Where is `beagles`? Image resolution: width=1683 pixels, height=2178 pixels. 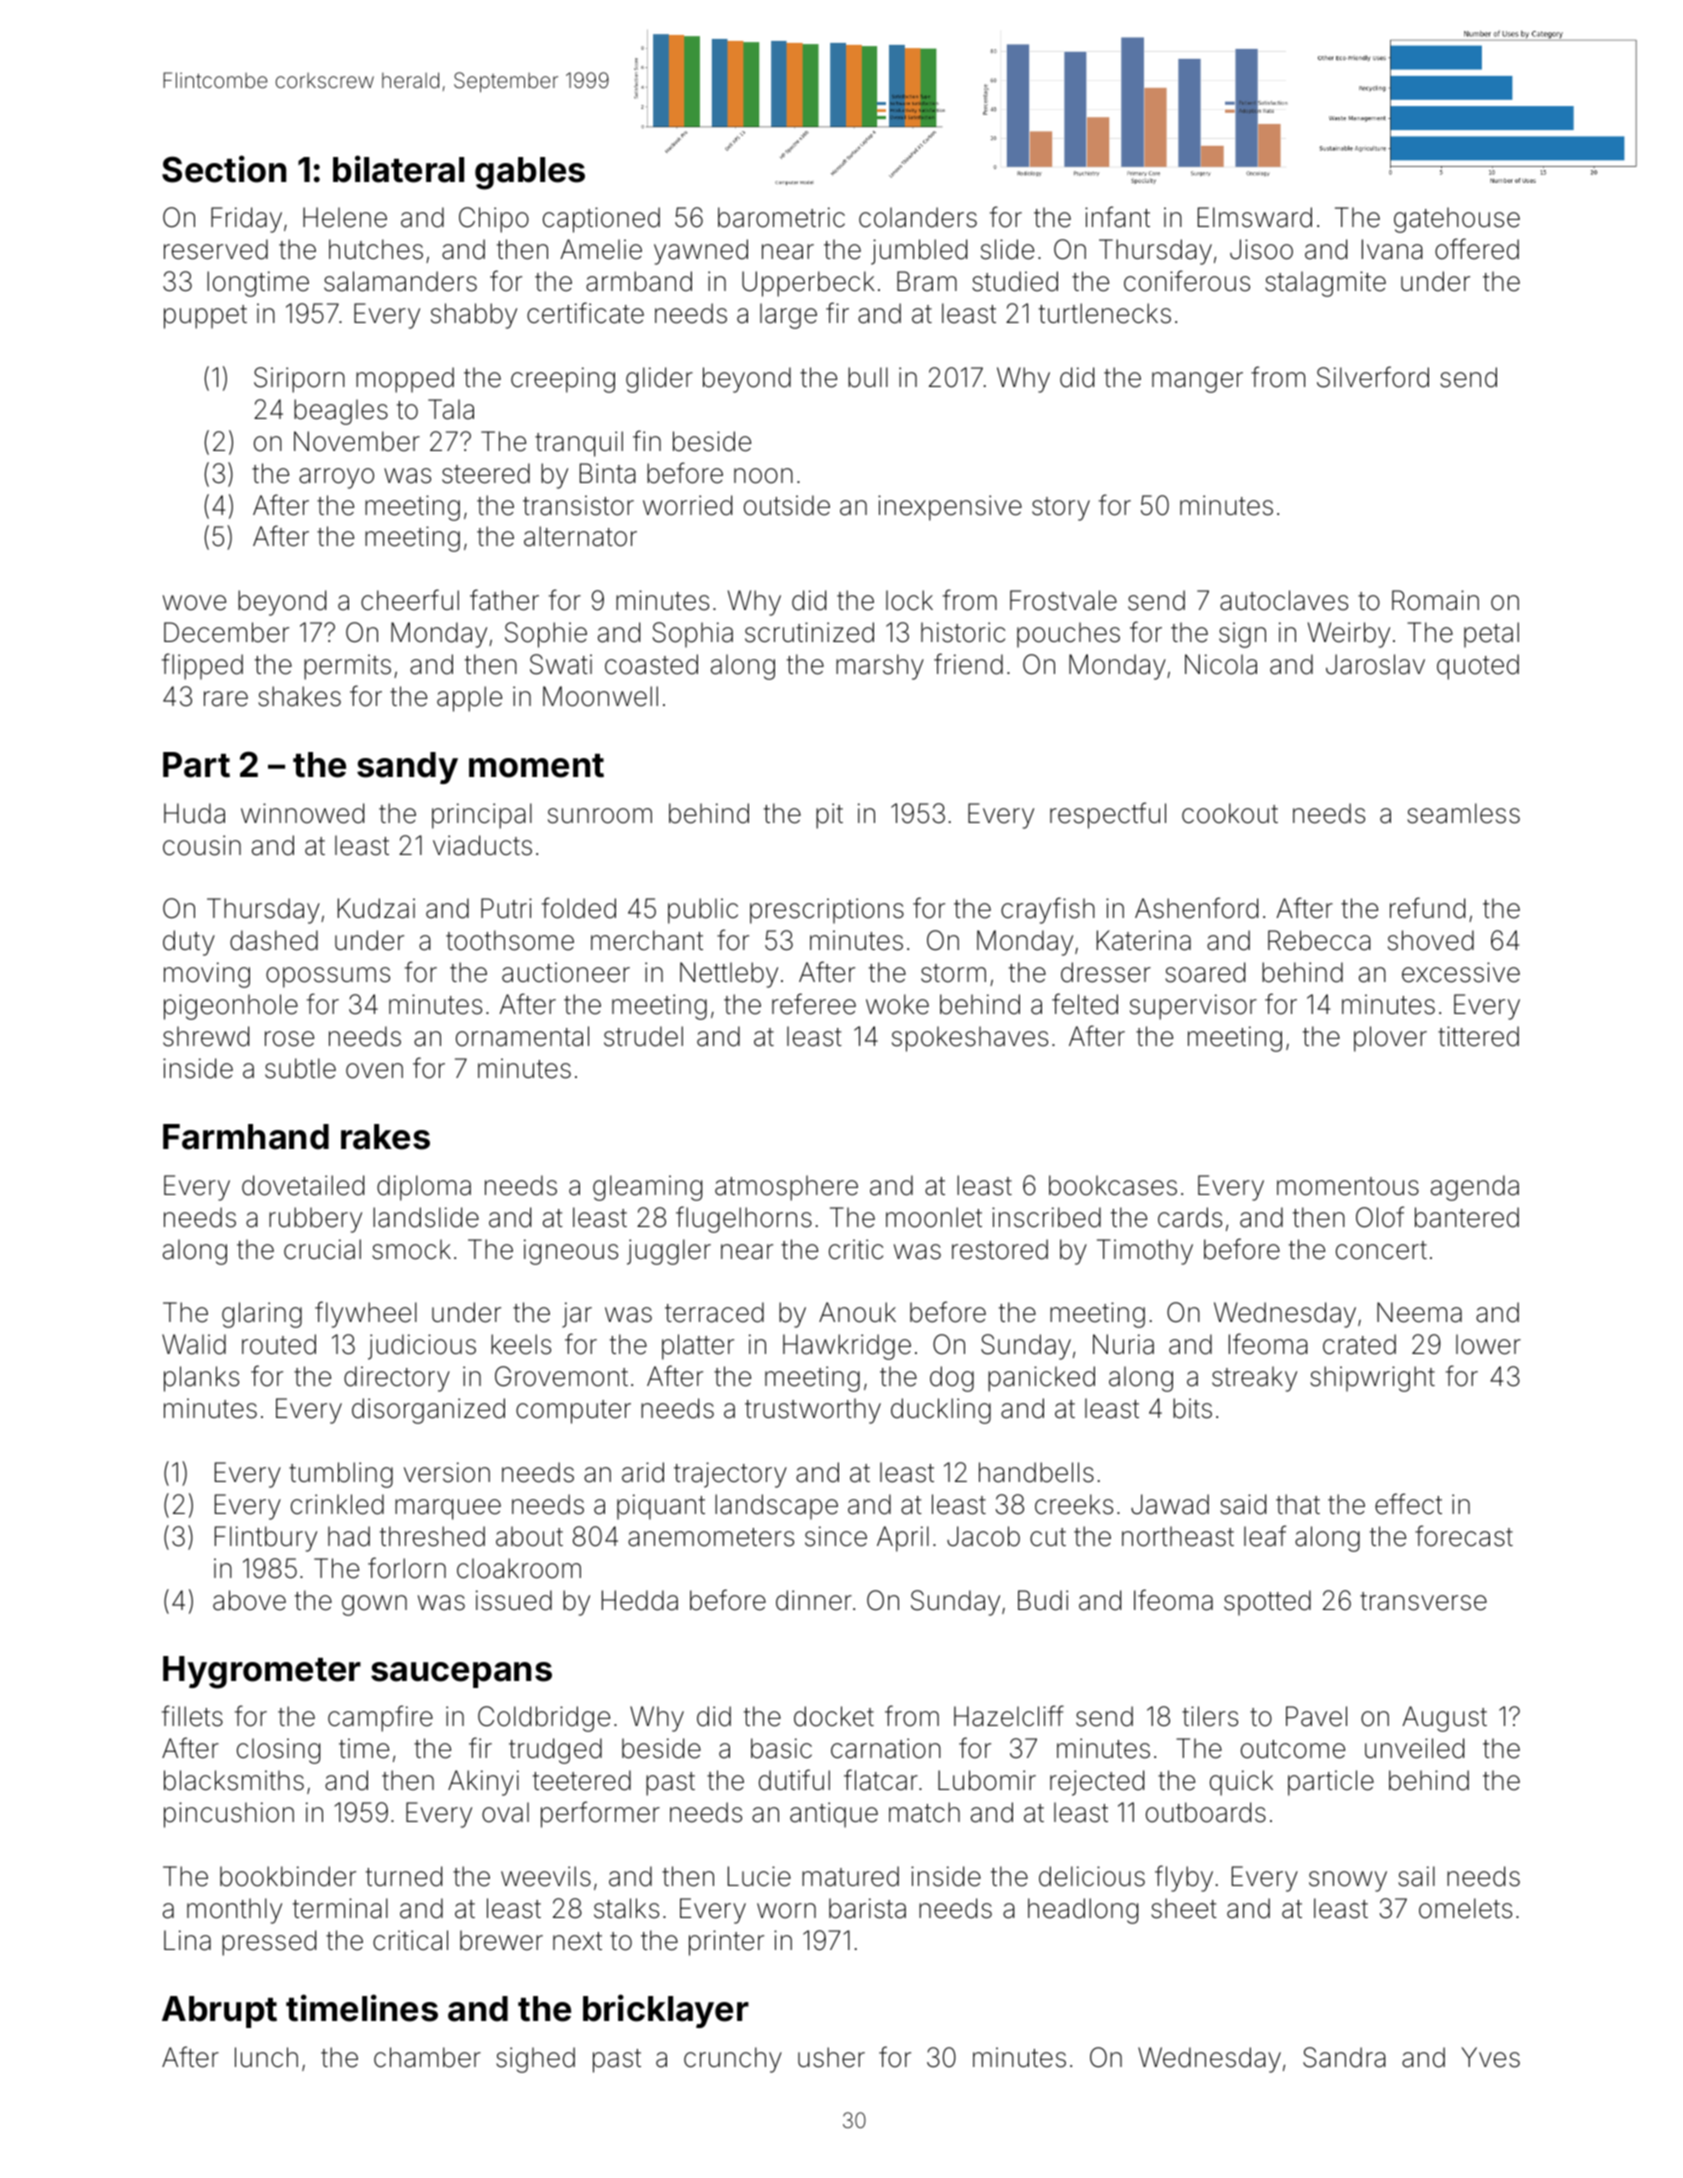 beagles is located at coordinates (341, 412).
